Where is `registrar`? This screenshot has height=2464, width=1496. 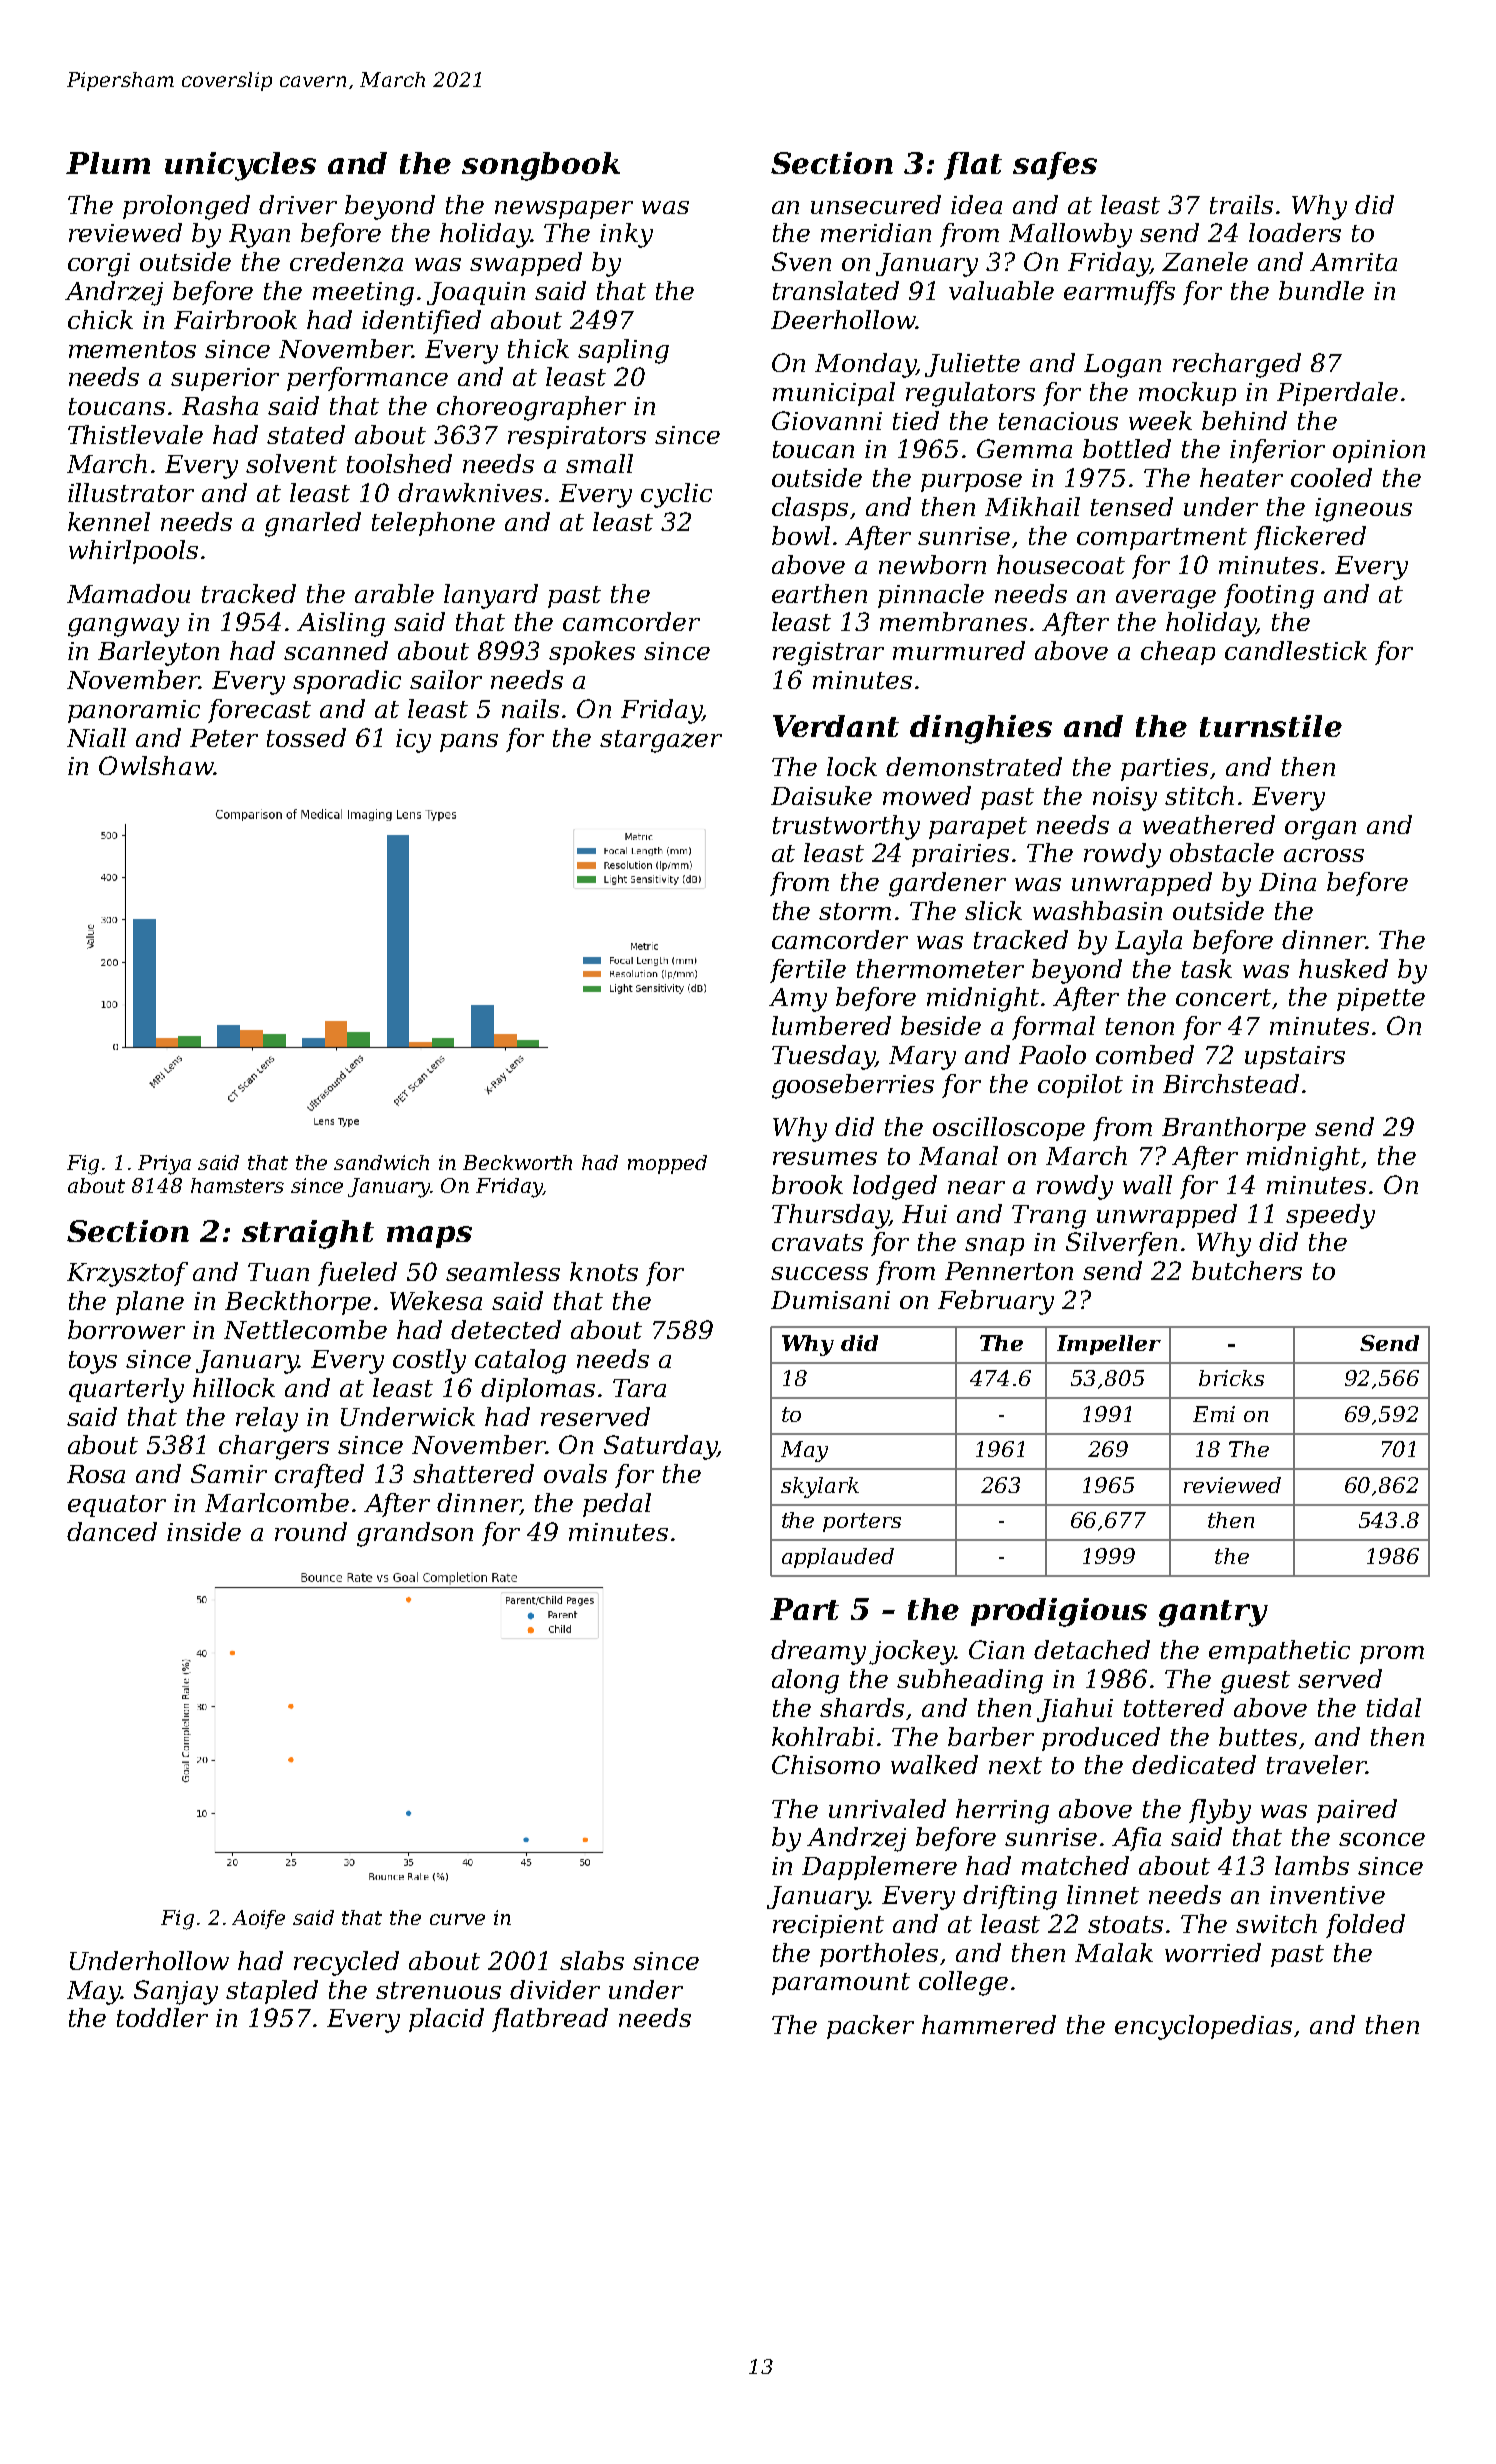
registrar is located at coordinates (828, 654).
